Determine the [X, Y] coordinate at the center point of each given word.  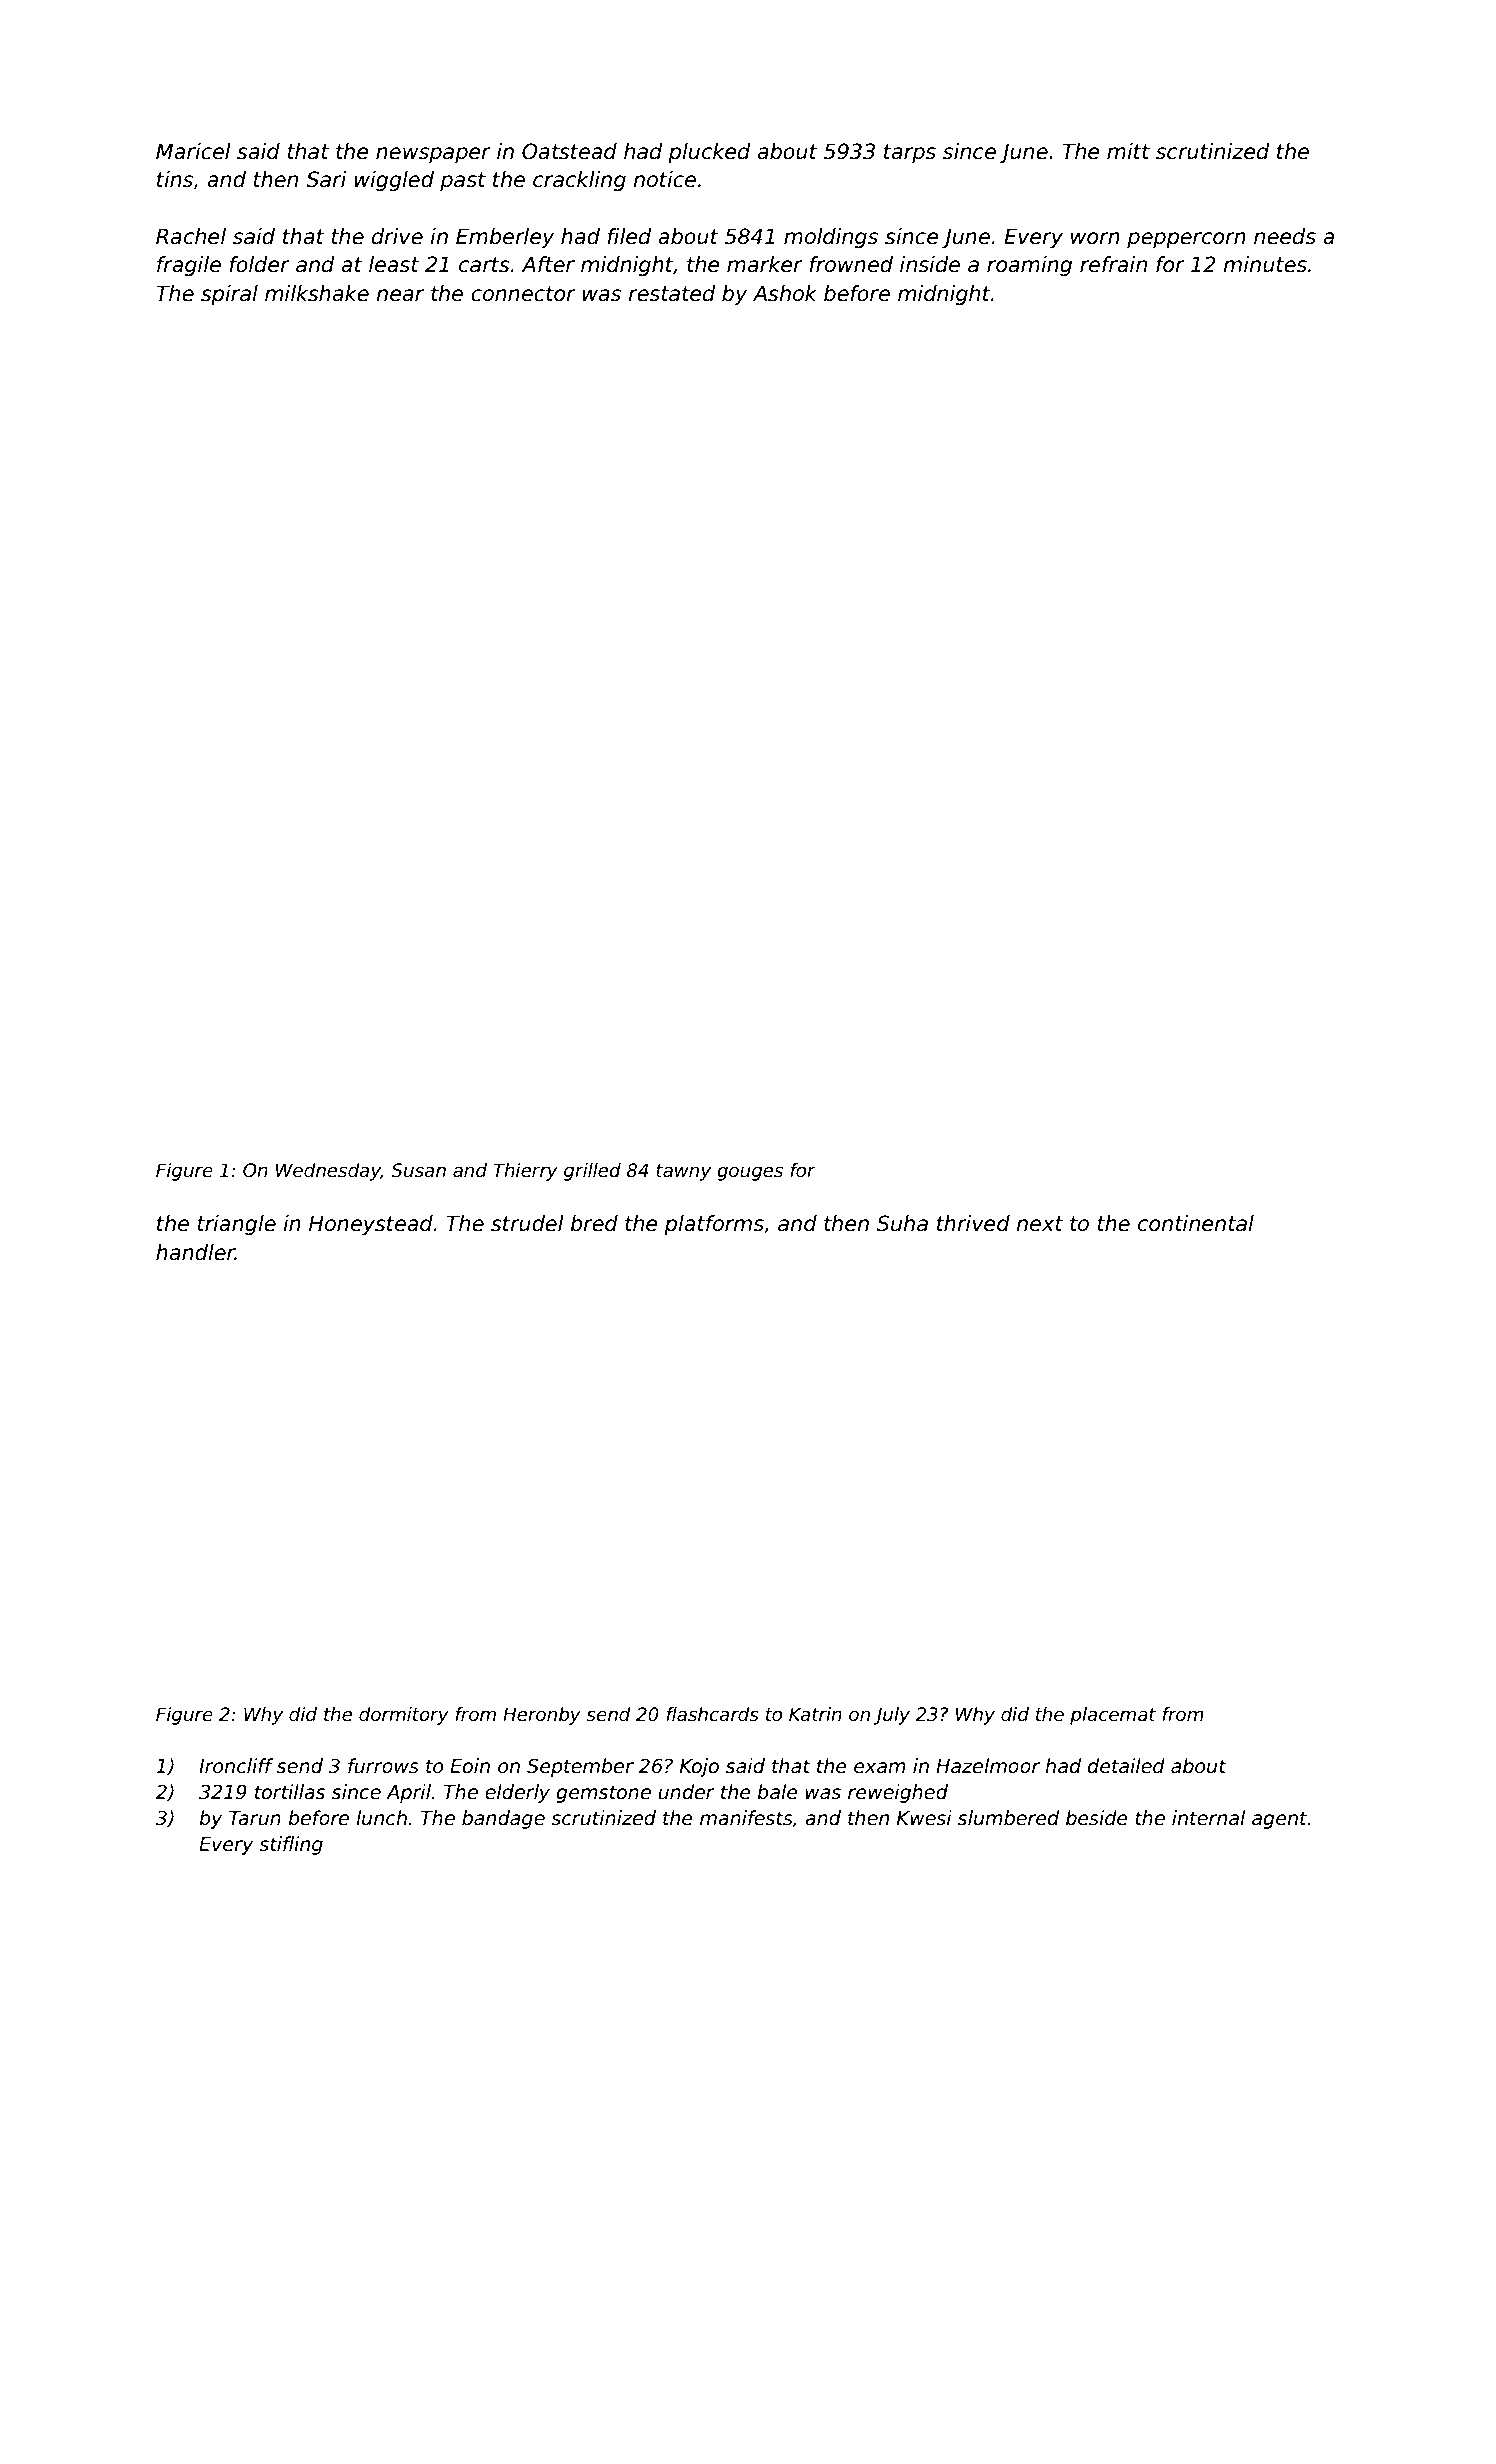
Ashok [785, 293]
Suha [902, 1223]
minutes [1265, 264]
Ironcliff [236, 1766]
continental [1196, 1223]
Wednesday [328, 1172]
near [400, 295]
